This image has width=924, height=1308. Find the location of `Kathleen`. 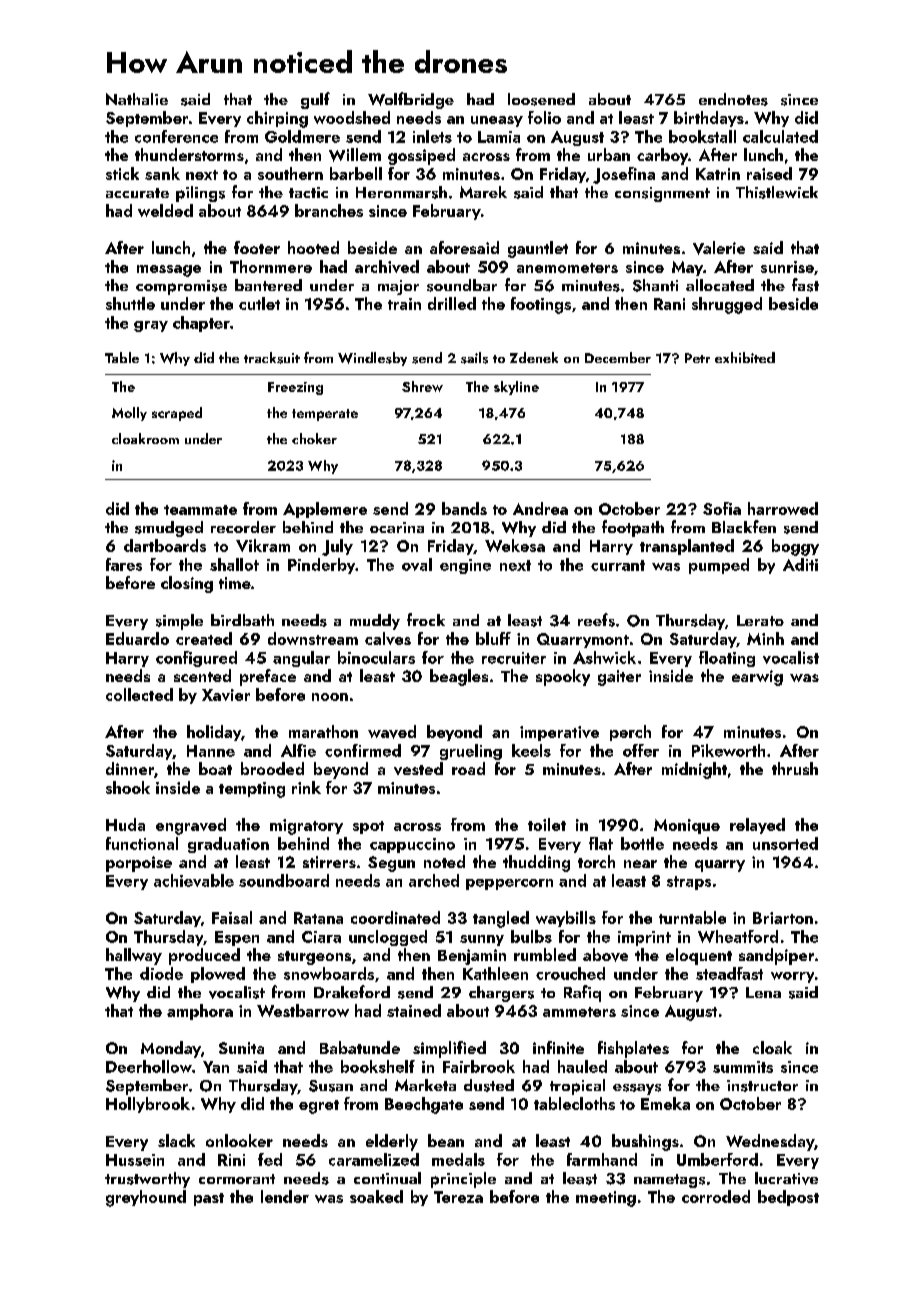

Kathleen is located at coordinates (495, 973).
